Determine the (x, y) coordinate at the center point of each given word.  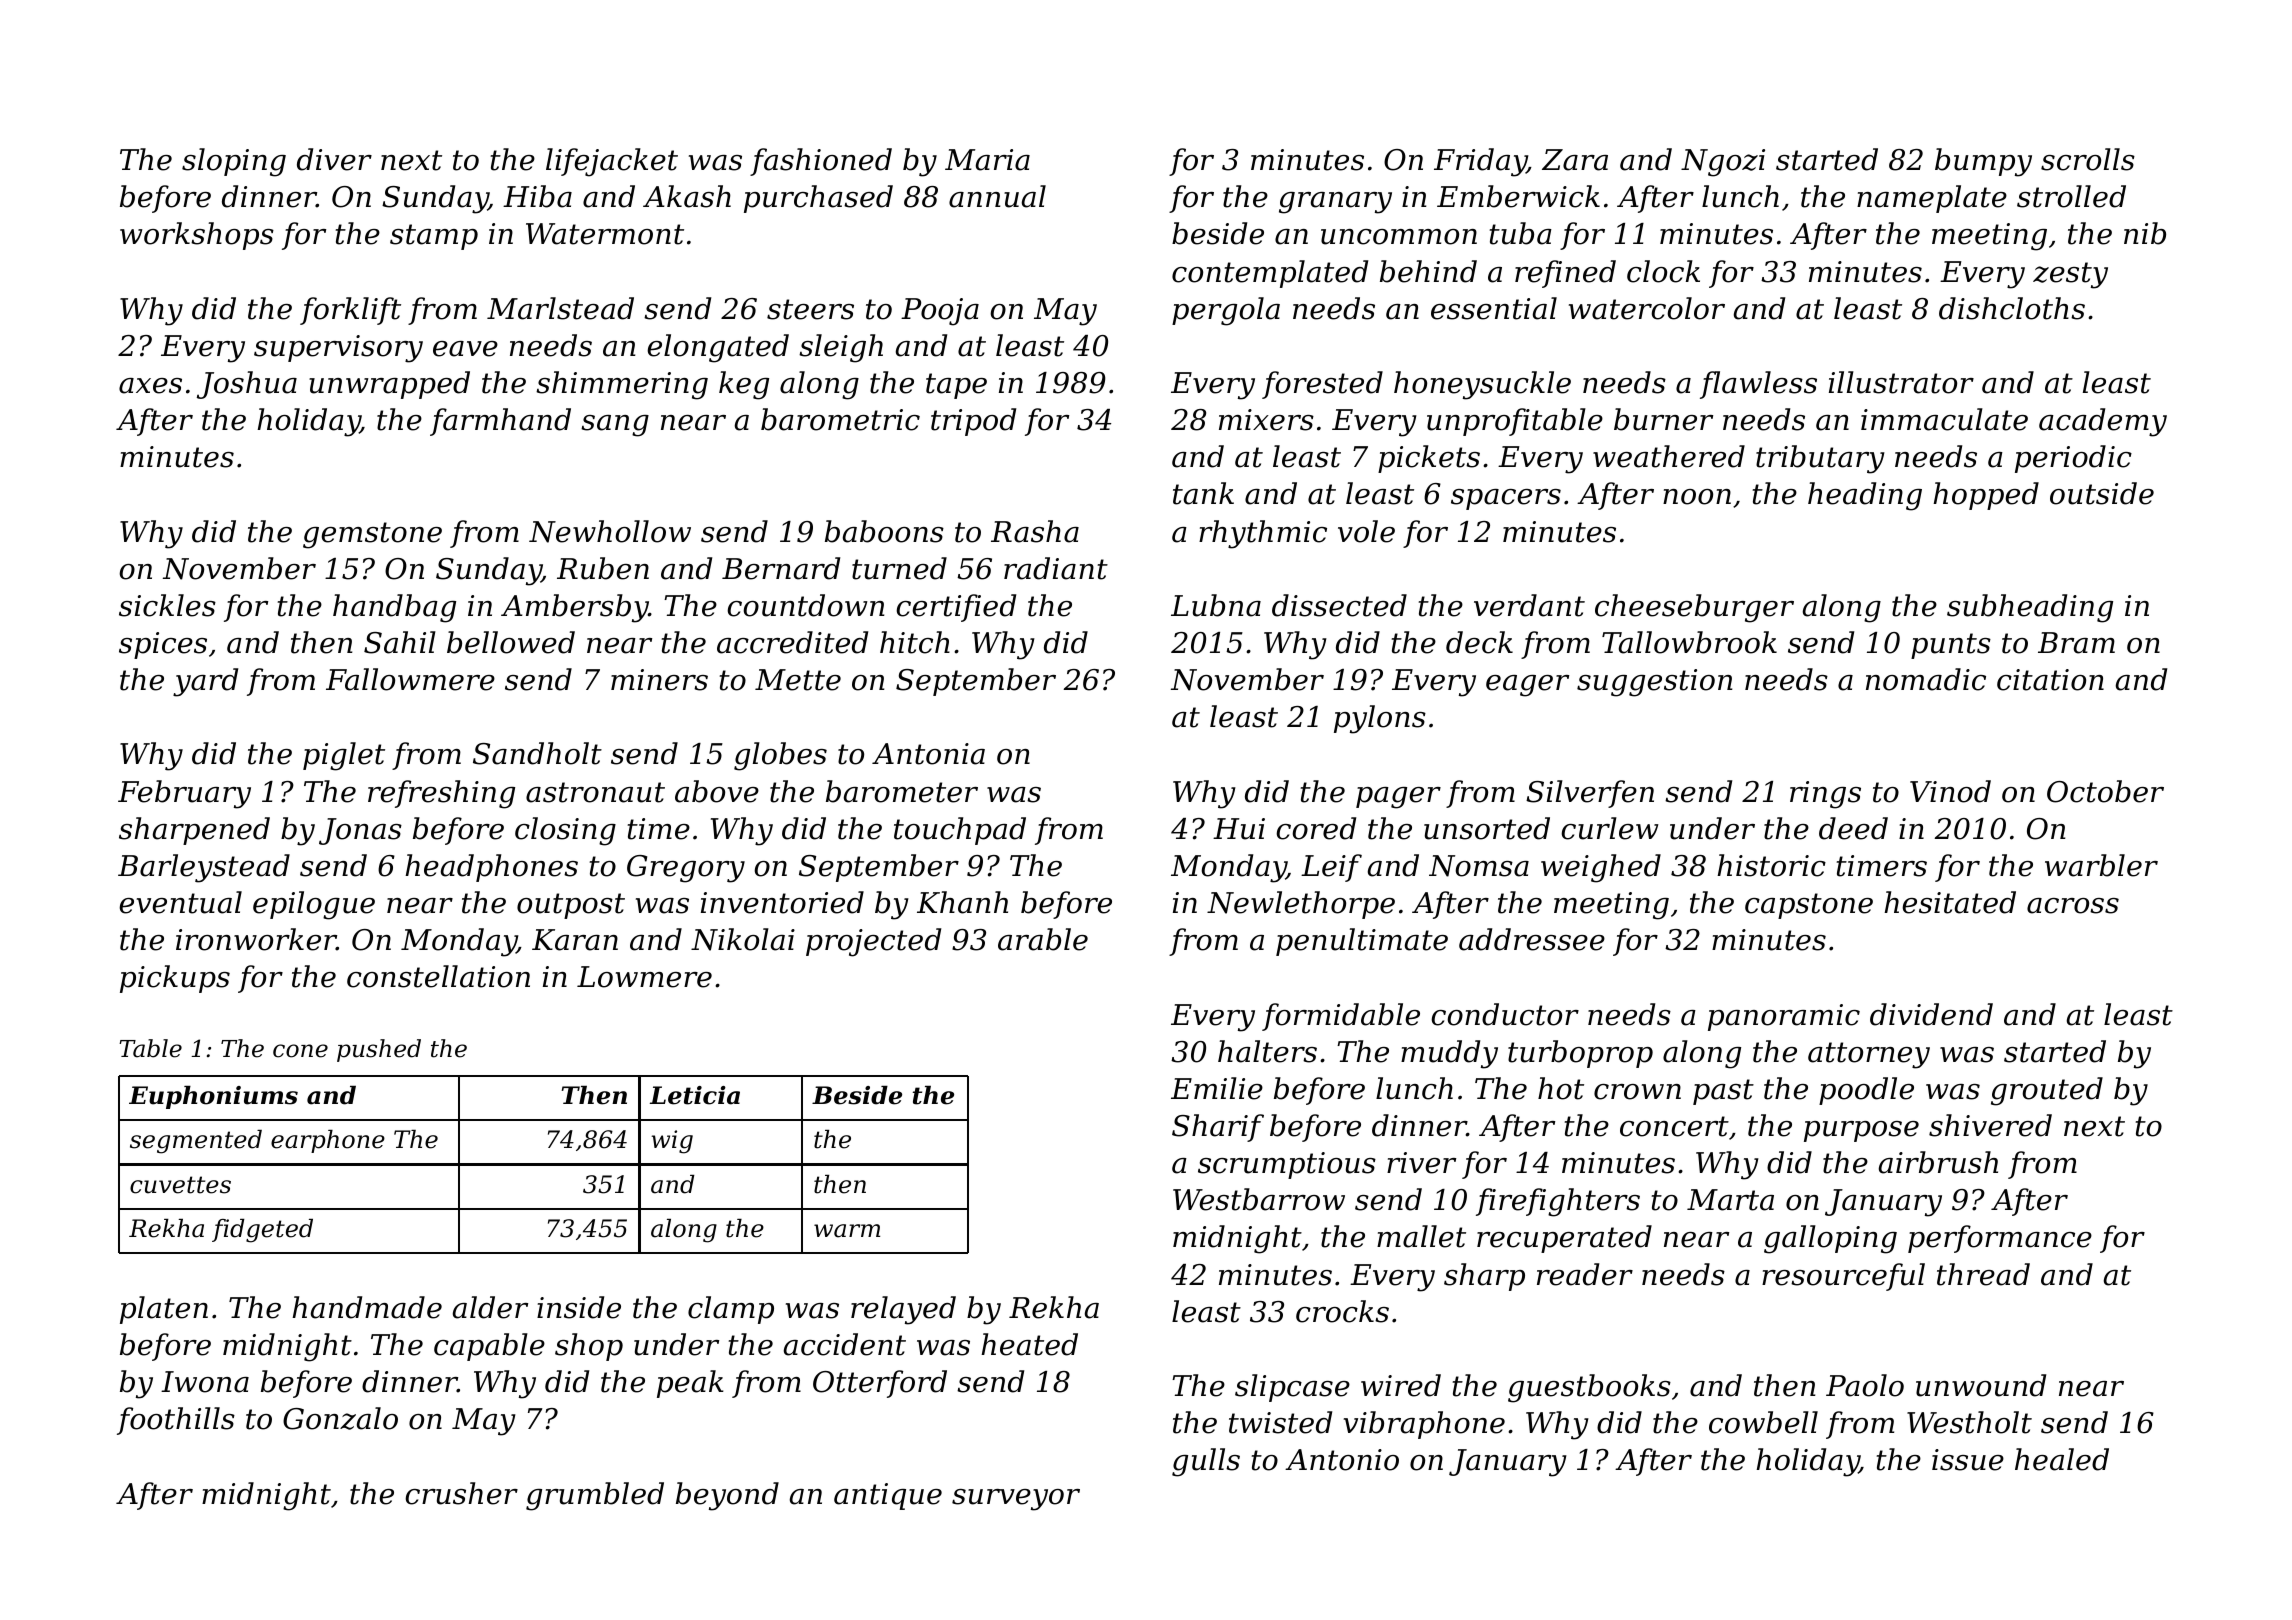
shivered (1990, 1125)
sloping (234, 162)
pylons (1380, 719)
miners (659, 680)
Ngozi (1723, 163)
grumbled (595, 1496)
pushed (379, 1050)
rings (1825, 795)
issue (1968, 1460)
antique (888, 1496)
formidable (1341, 1017)
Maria (987, 160)
